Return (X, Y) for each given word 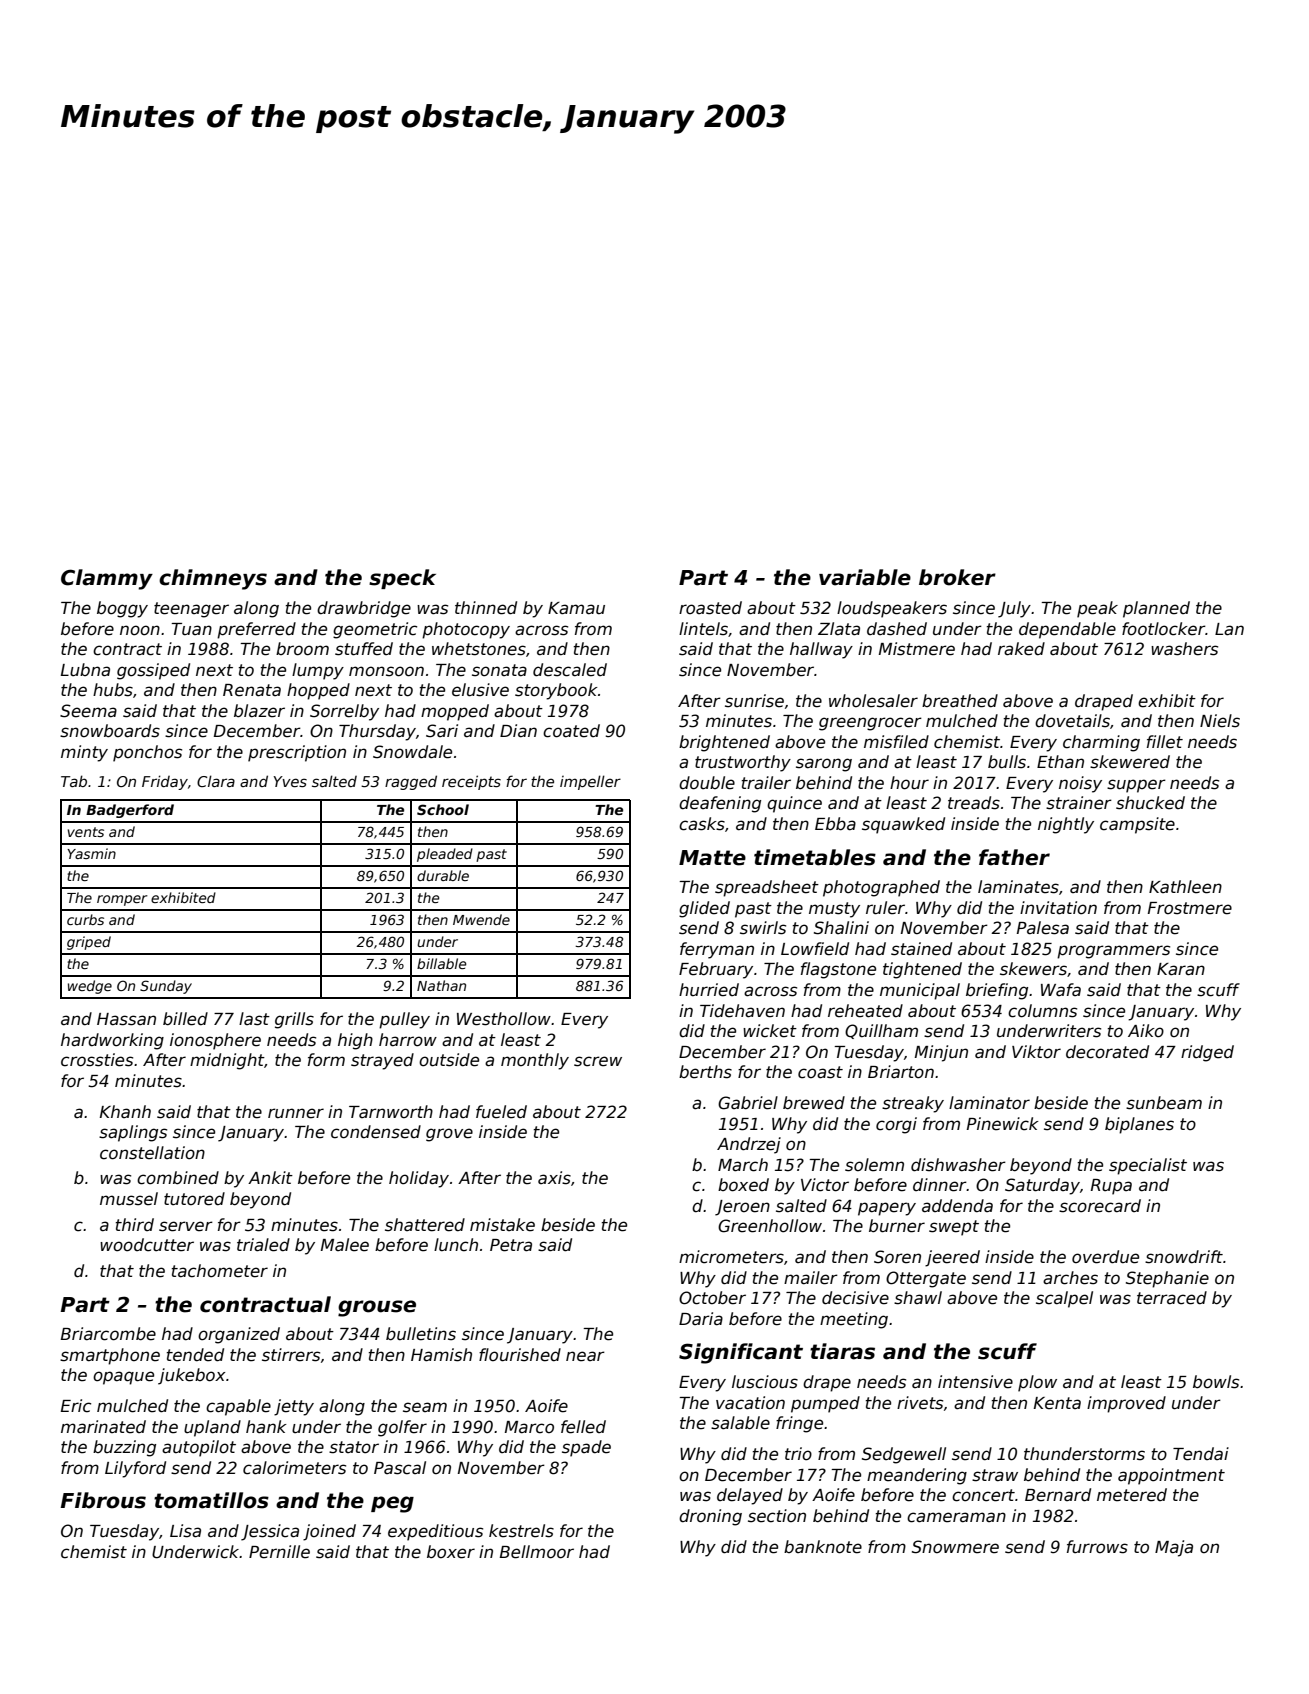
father (1014, 857)
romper (122, 900)
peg (392, 1504)
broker (957, 577)
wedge (90, 987)
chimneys (213, 579)
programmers (1113, 952)
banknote (823, 1547)
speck (402, 579)
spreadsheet (767, 888)
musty (834, 910)
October (712, 1298)
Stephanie (1167, 1279)
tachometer (220, 1271)
